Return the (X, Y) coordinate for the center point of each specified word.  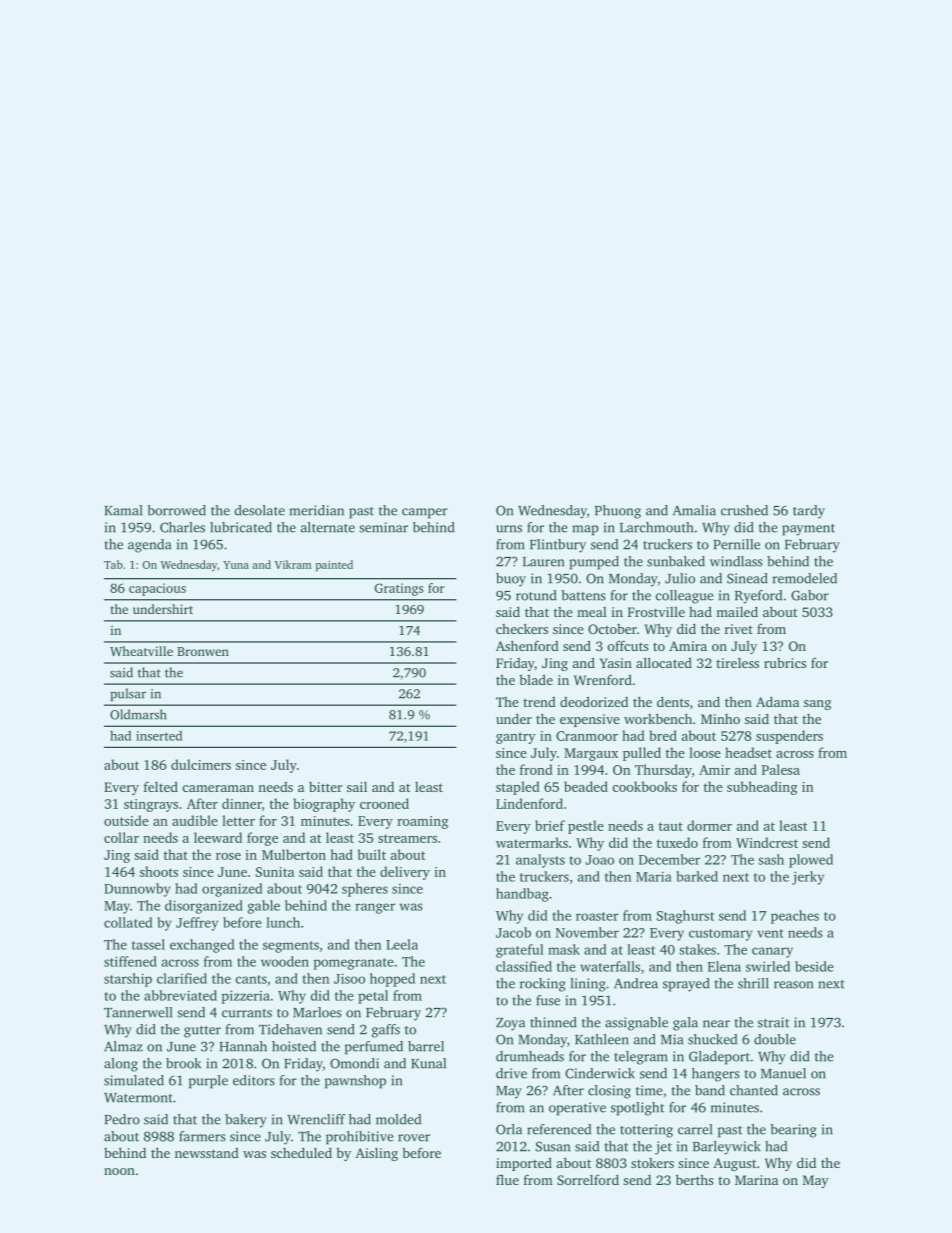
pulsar (128, 694)
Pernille (736, 544)
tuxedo (677, 842)
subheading (762, 788)
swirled (768, 966)
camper (425, 513)
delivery (405, 873)
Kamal (123, 510)
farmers (202, 1136)
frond (536, 769)
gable (264, 907)
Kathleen (602, 1039)
